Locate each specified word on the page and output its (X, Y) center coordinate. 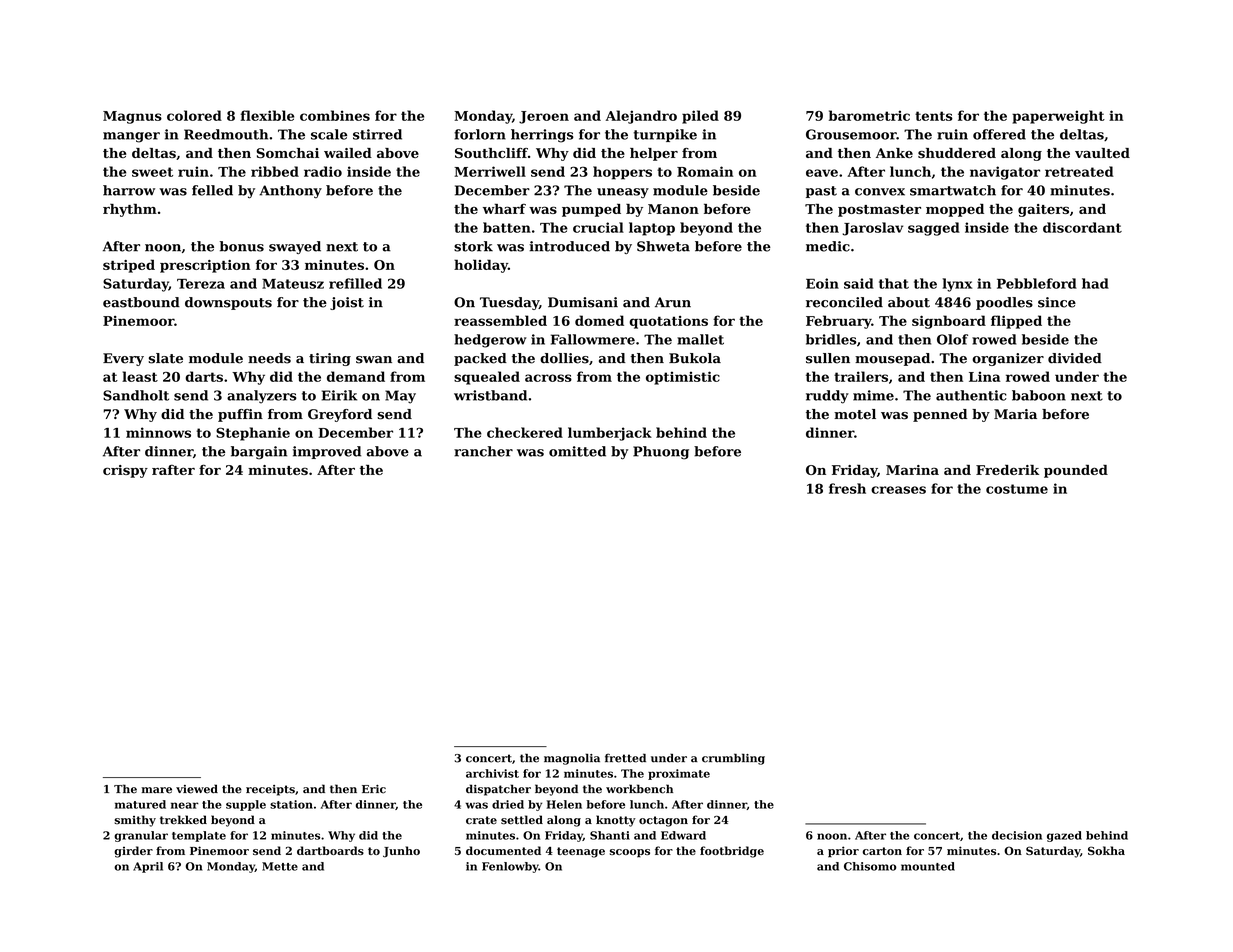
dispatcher (498, 790)
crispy (125, 471)
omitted (577, 451)
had (1095, 283)
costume (1017, 489)
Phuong (661, 453)
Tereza (201, 284)
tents (934, 116)
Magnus (132, 117)
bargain (259, 453)
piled (700, 117)
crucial (598, 227)
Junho (401, 852)
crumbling (733, 759)
